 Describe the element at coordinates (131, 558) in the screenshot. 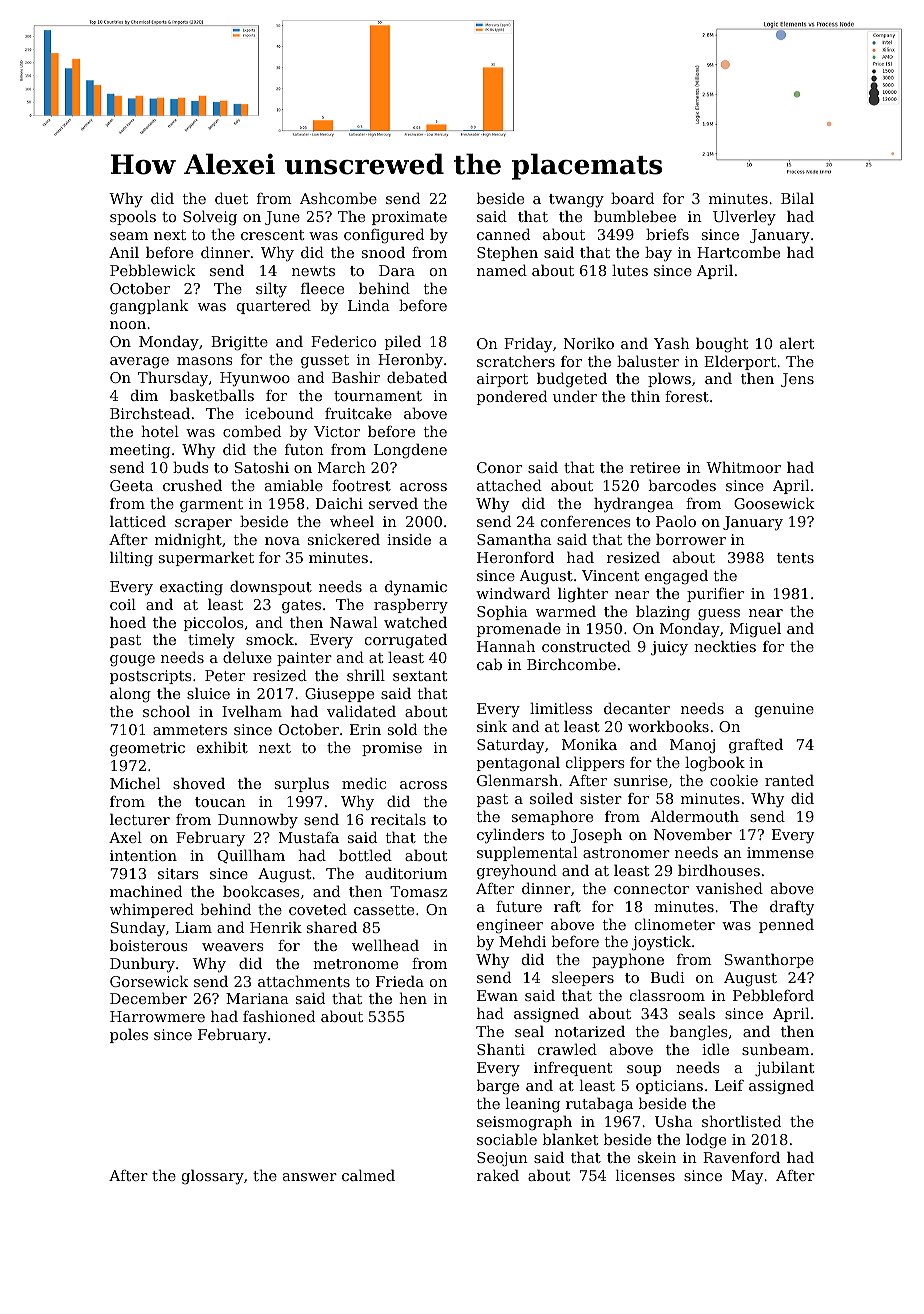

I see `lilting` at that location.
